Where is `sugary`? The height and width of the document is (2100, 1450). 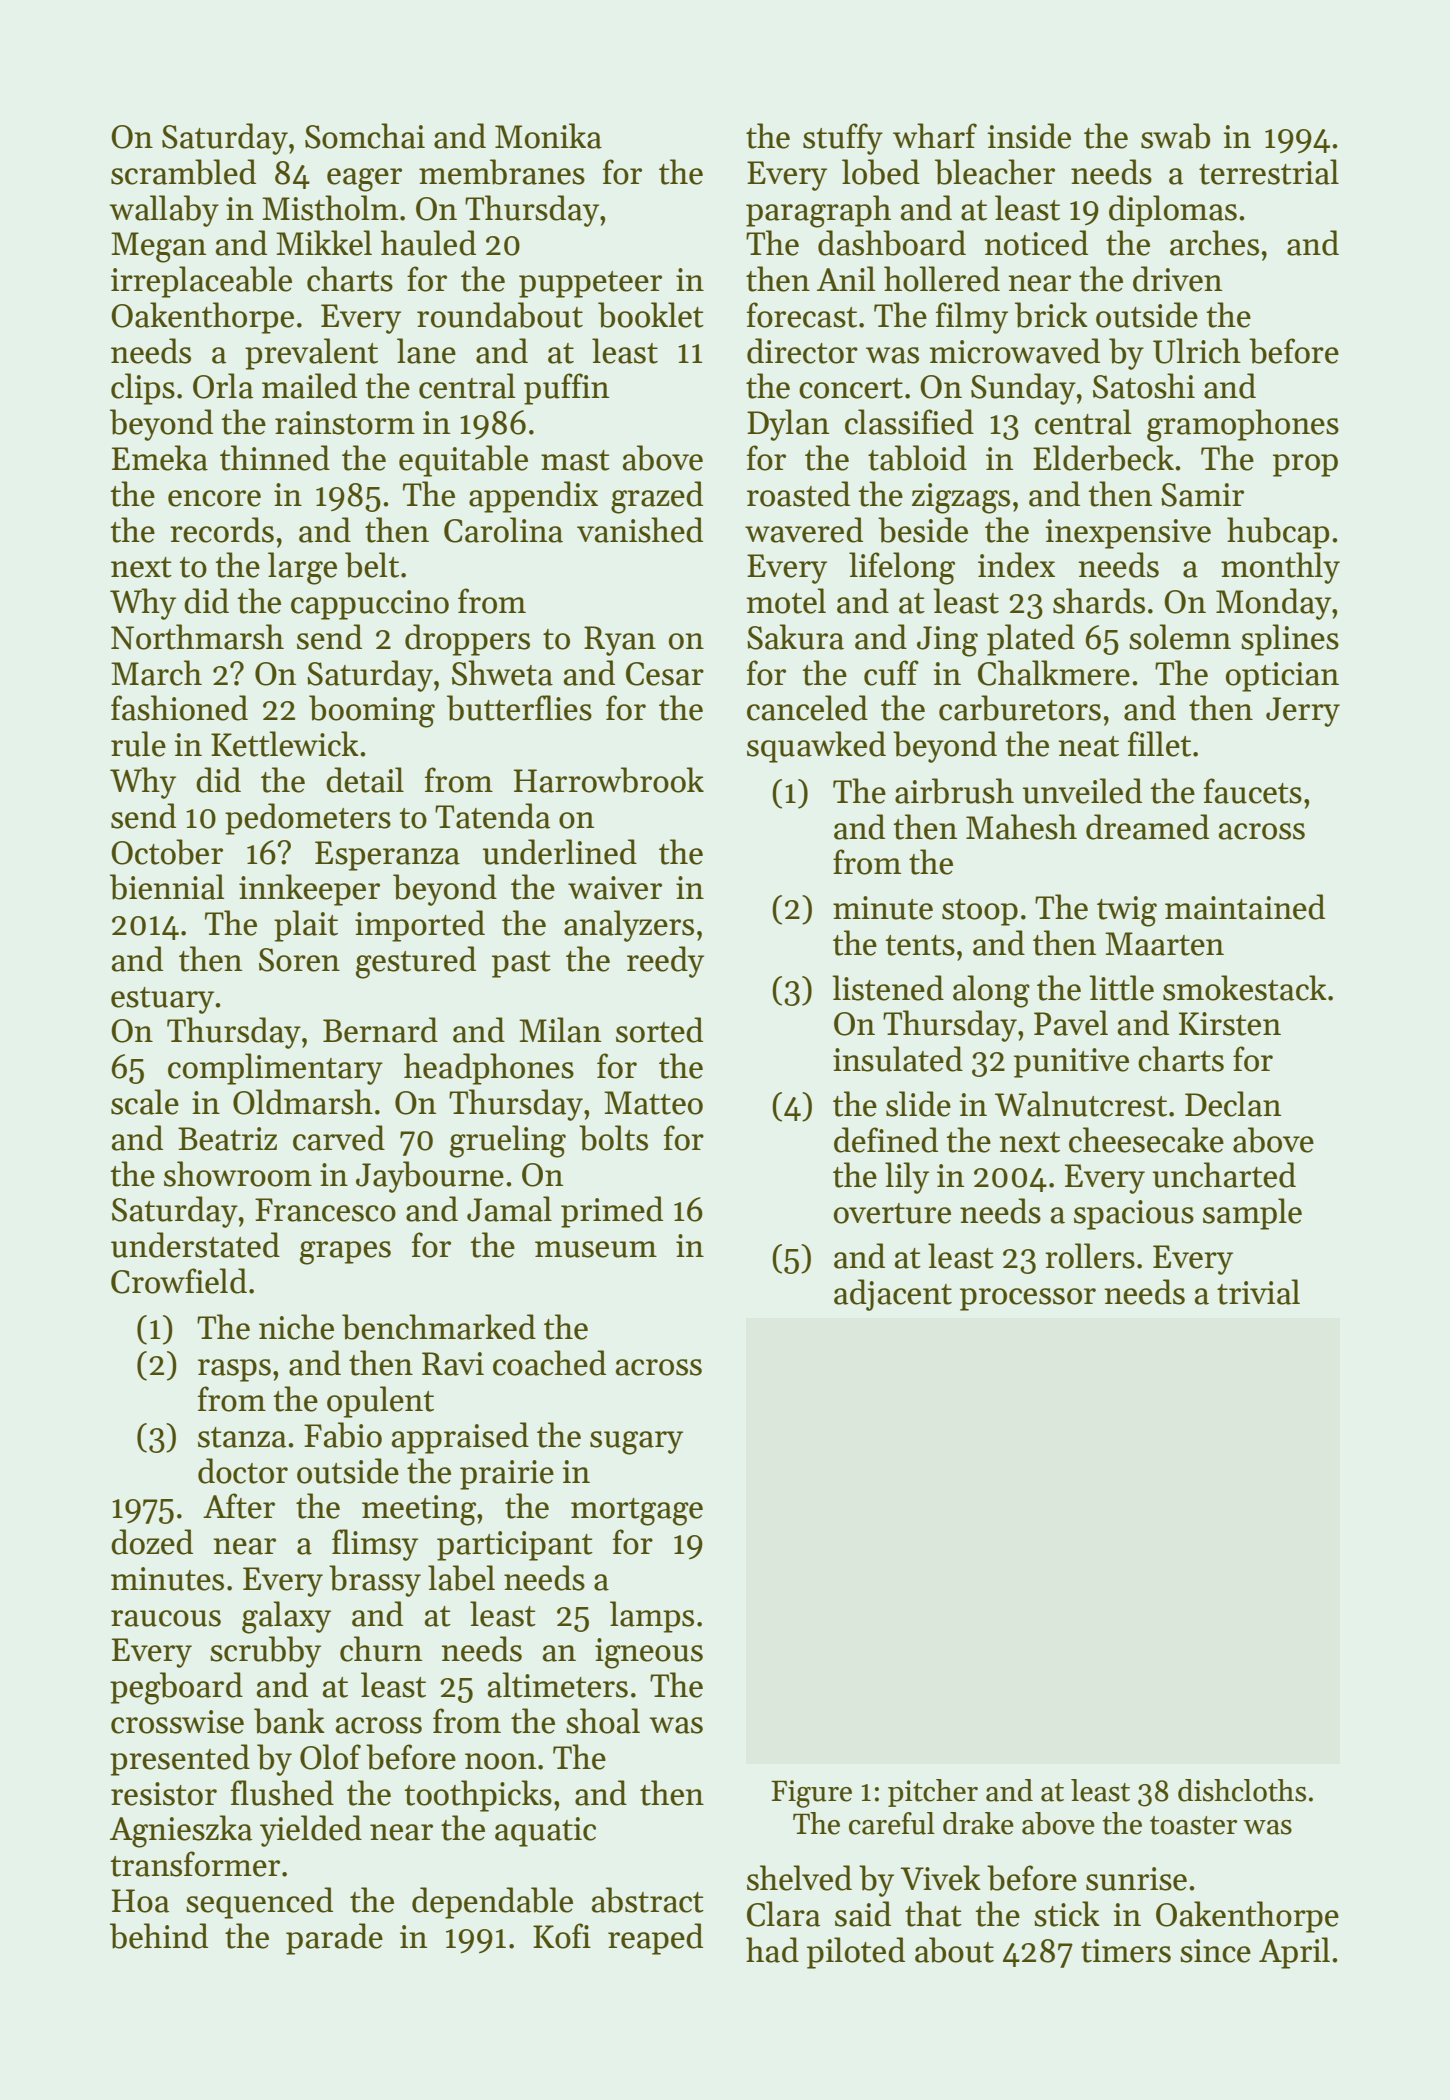 sugary is located at coordinates (636, 1443).
